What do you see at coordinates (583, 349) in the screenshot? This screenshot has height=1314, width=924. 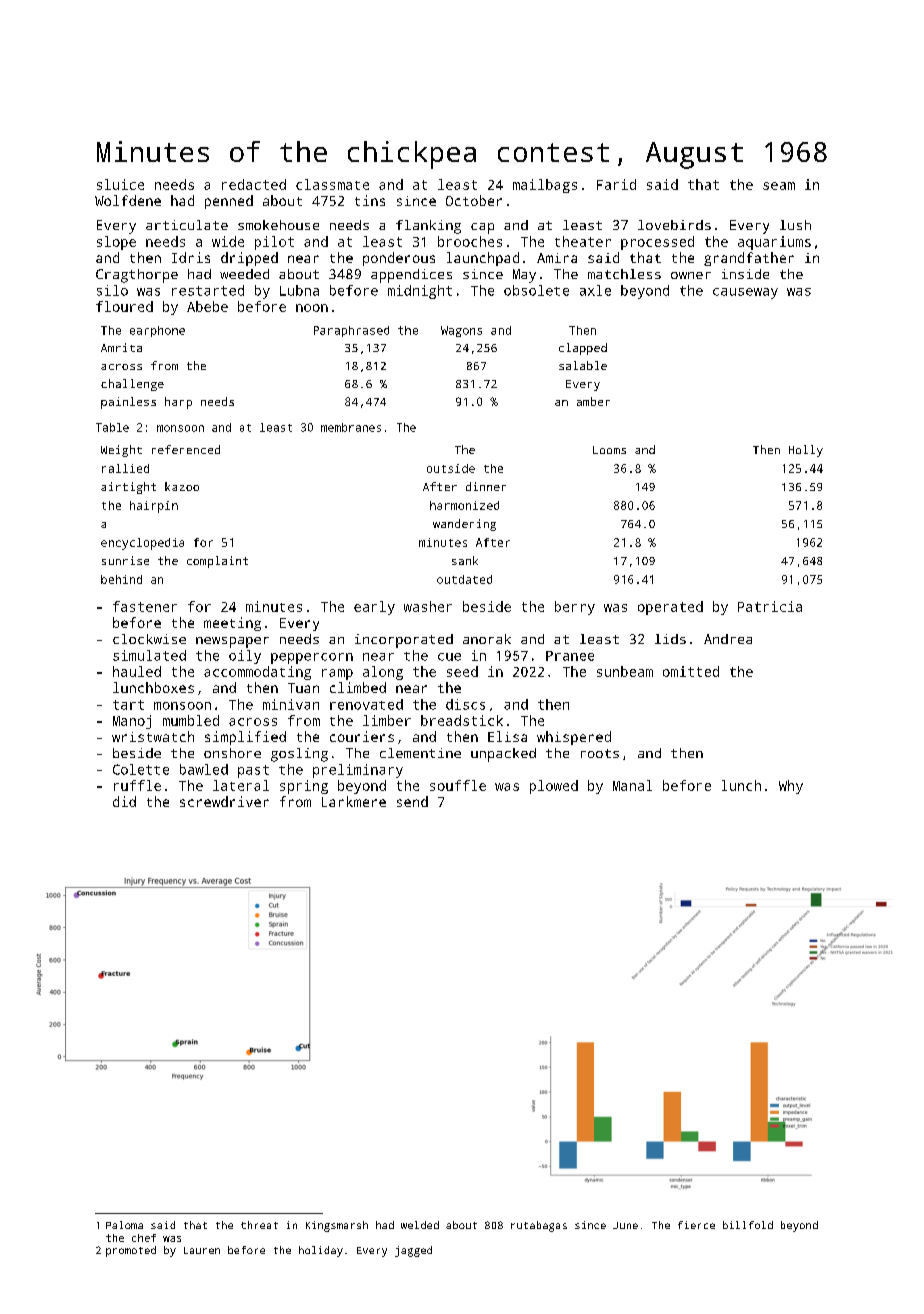 I see `clapped` at bounding box center [583, 349].
